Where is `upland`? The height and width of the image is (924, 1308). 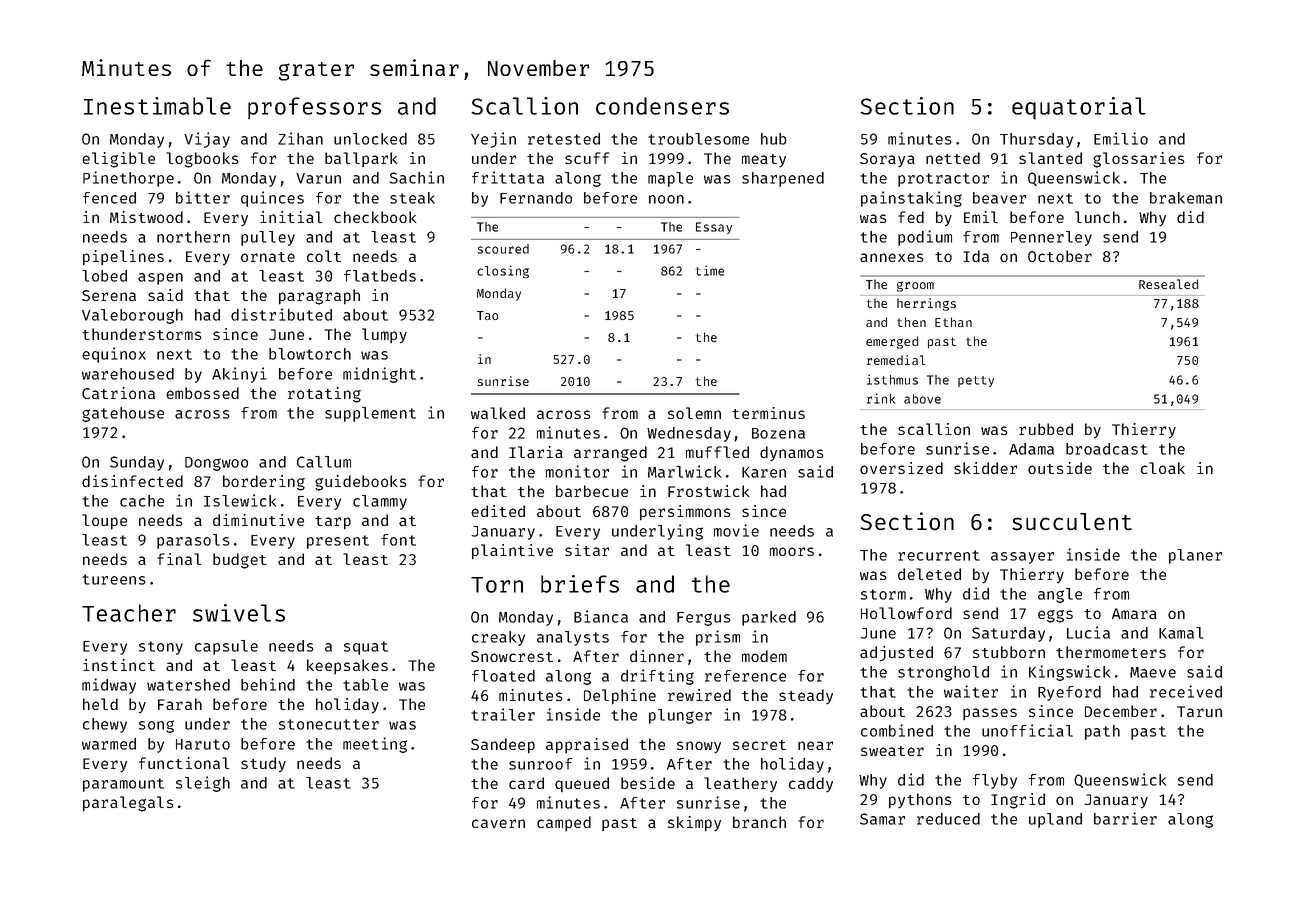 upland is located at coordinates (1055, 820).
